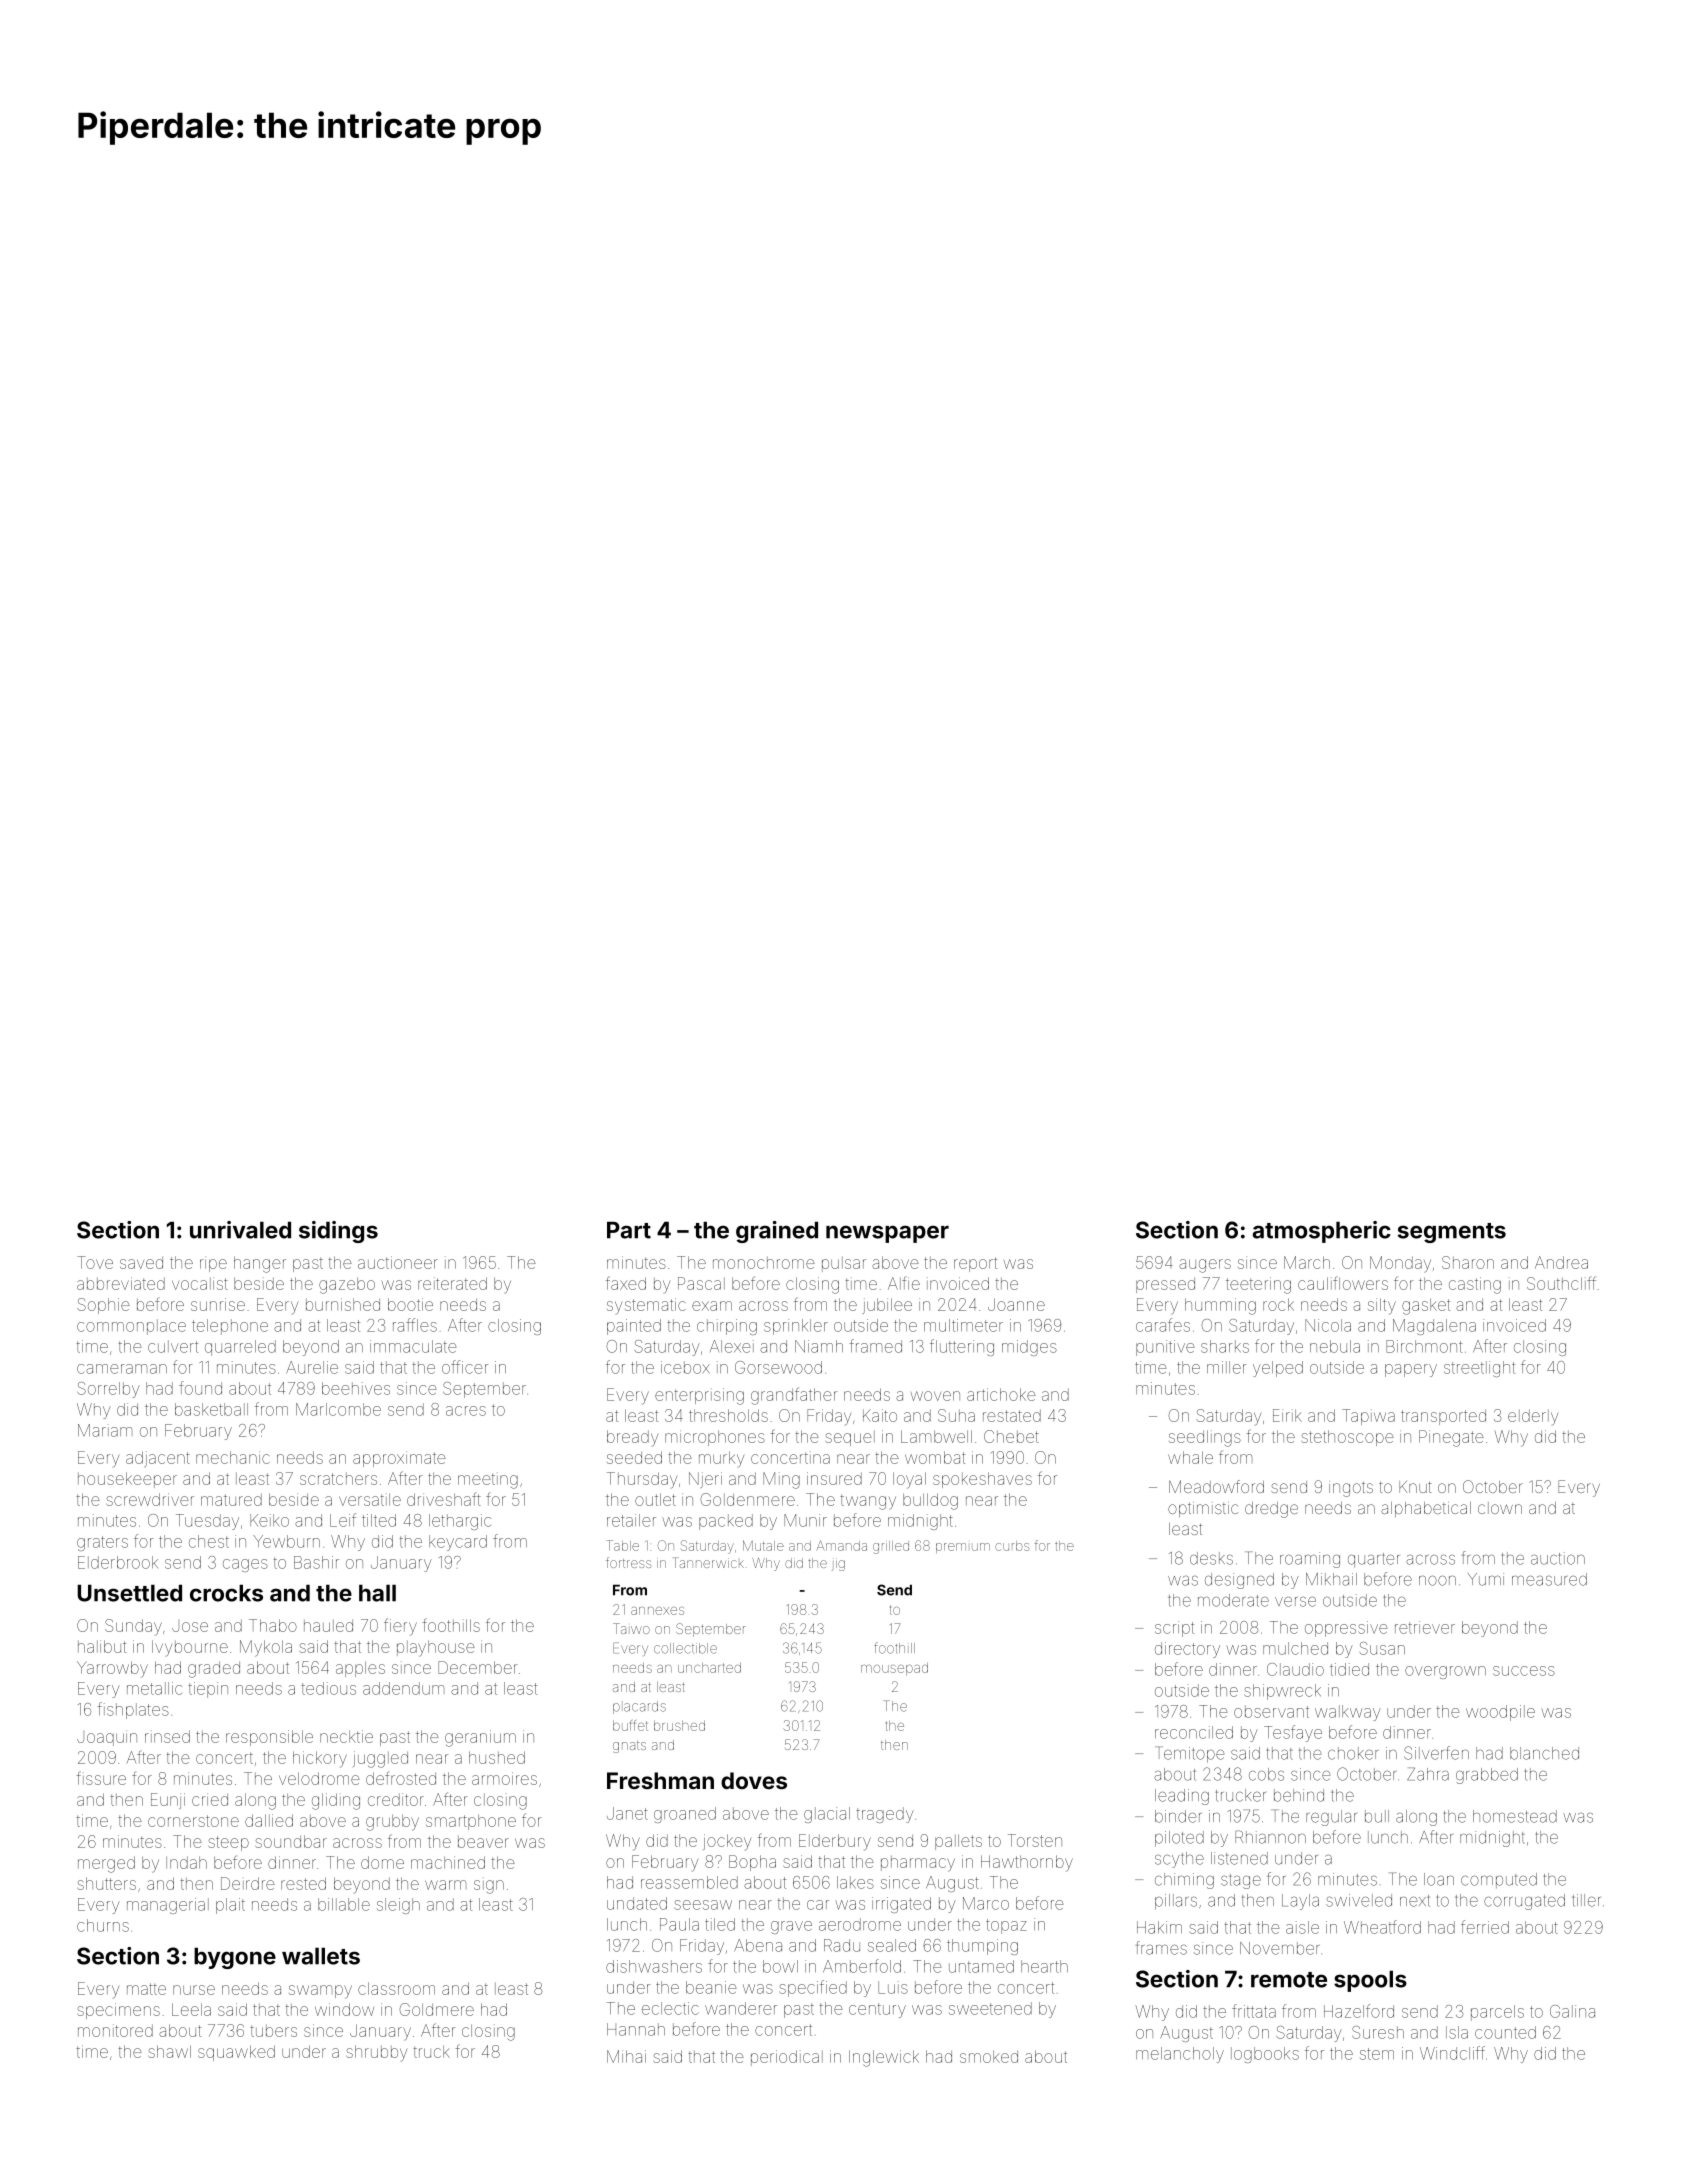  I want to click on newspaper, so click(887, 1234).
